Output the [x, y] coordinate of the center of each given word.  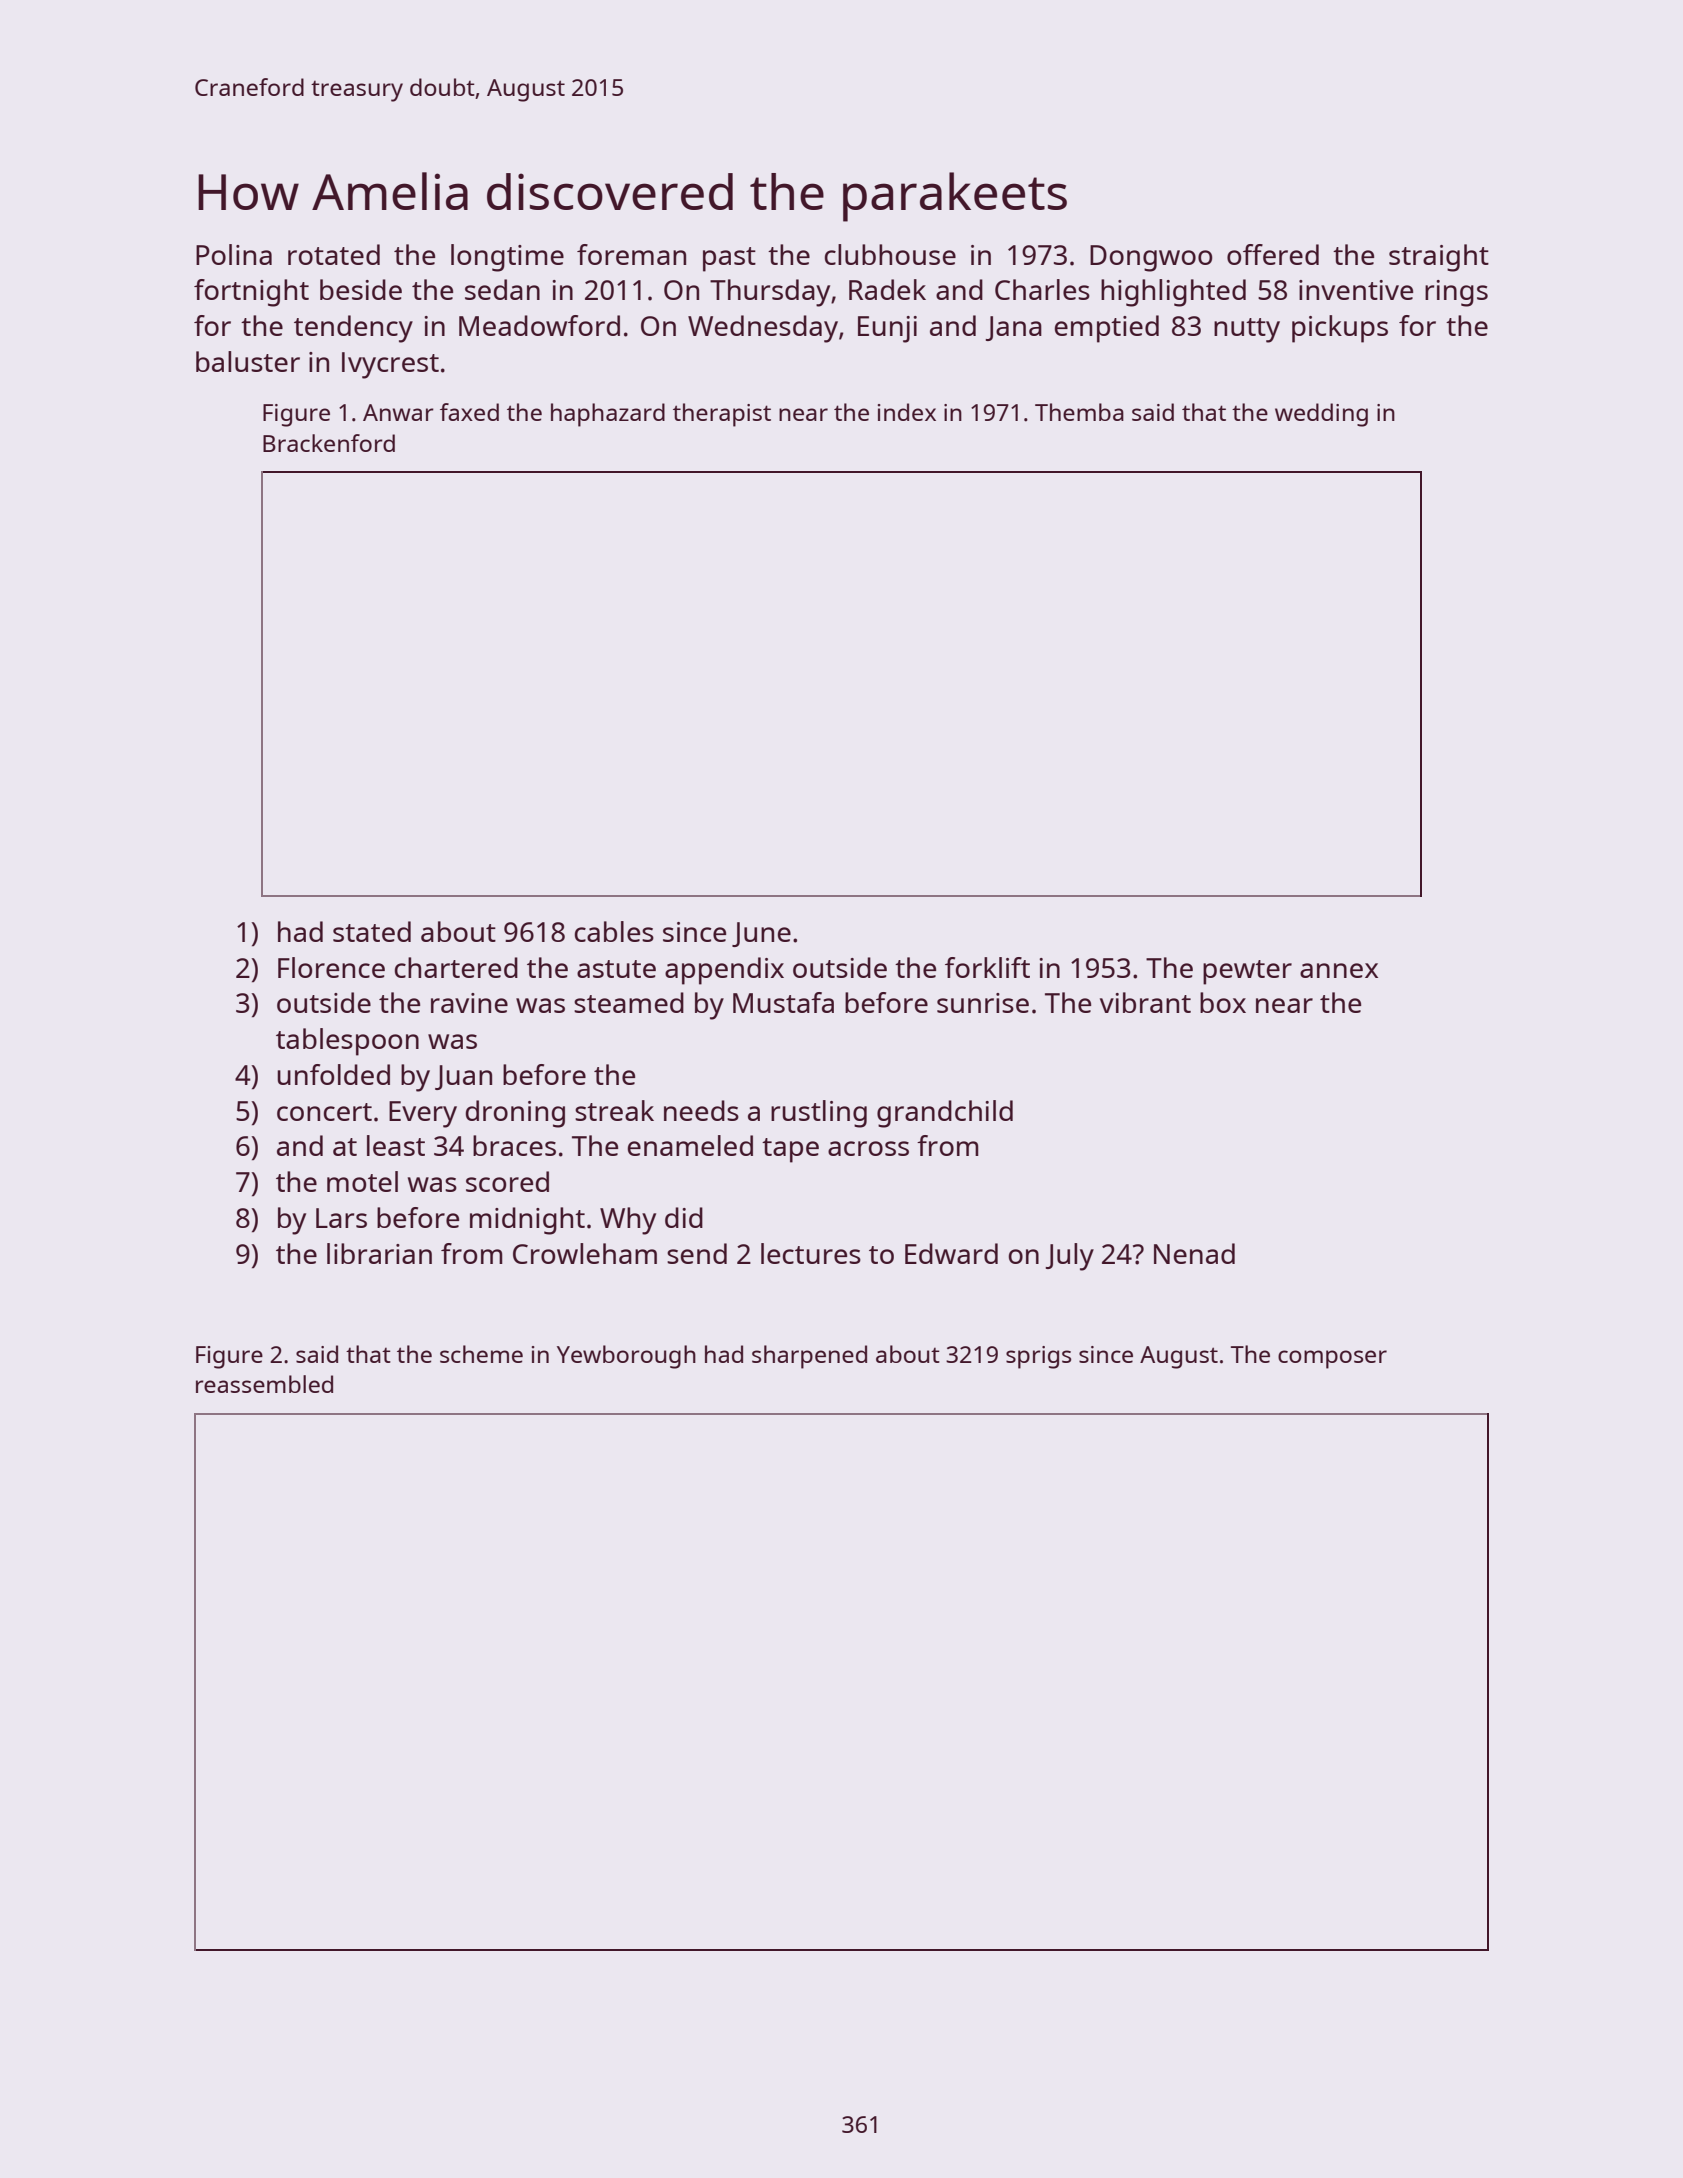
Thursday [770, 293]
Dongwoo [1151, 258]
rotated [334, 254]
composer [1332, 1359]
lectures [811, 1253]
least [396, 1145]
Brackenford [329, 443]
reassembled [264, 1384]
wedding [1321, 415]
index [907, 412]
